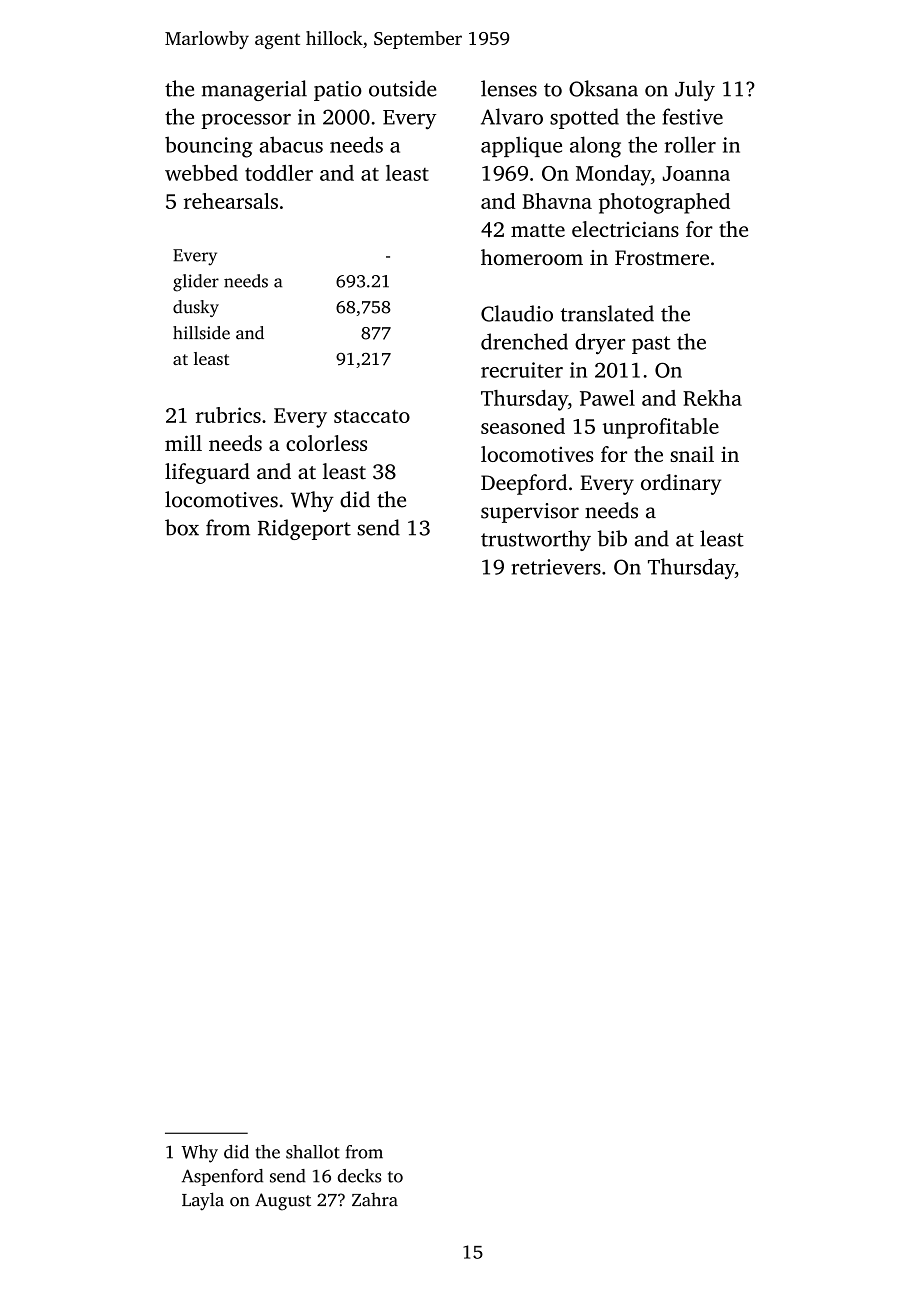 The width and height of the screenshot is (924, 1311). Describe the element at coordinates (603, 88) in the screenshot. I see `Oksana` at that location.
